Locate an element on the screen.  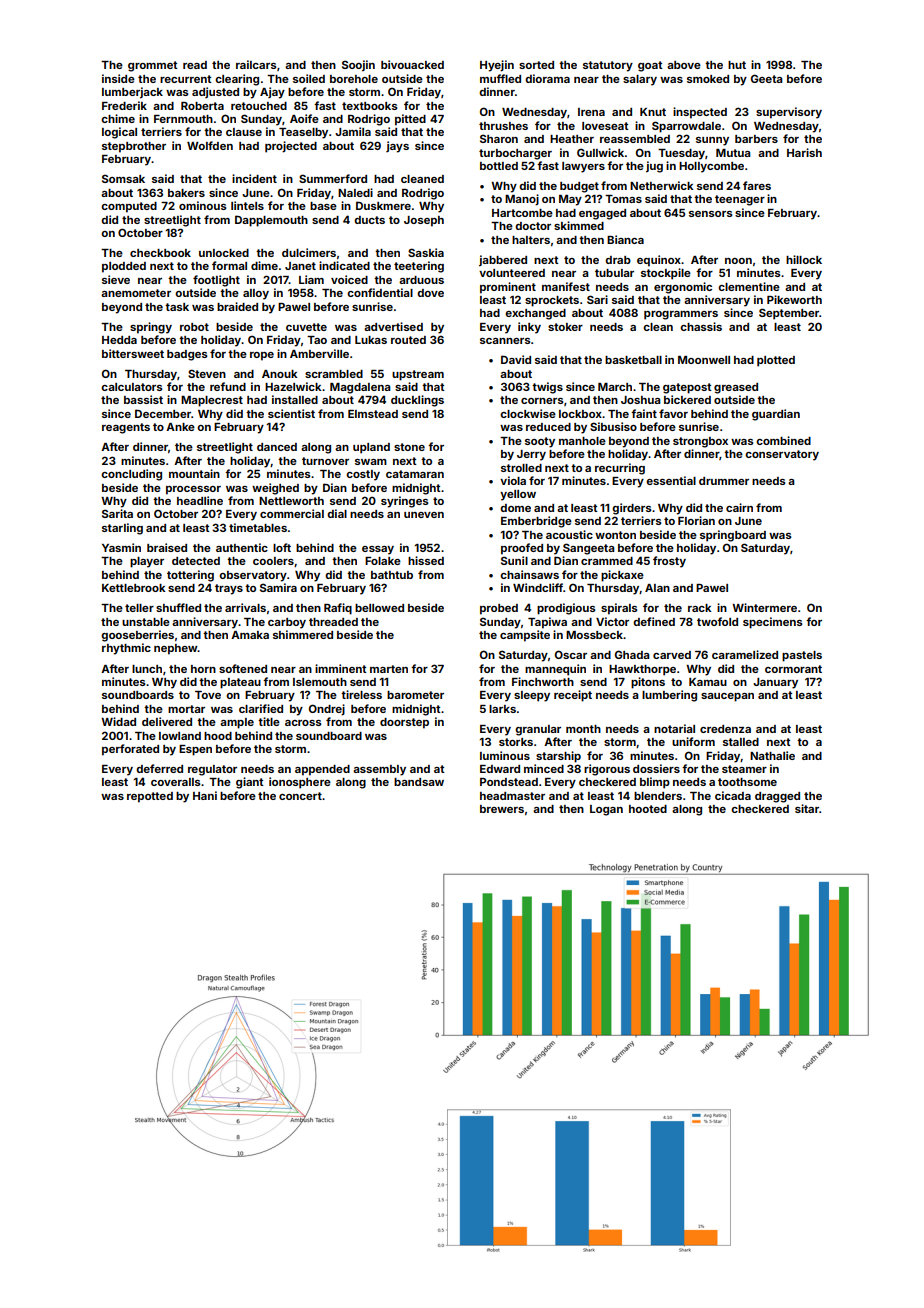
plateau is located at coordinates (240, 683).
